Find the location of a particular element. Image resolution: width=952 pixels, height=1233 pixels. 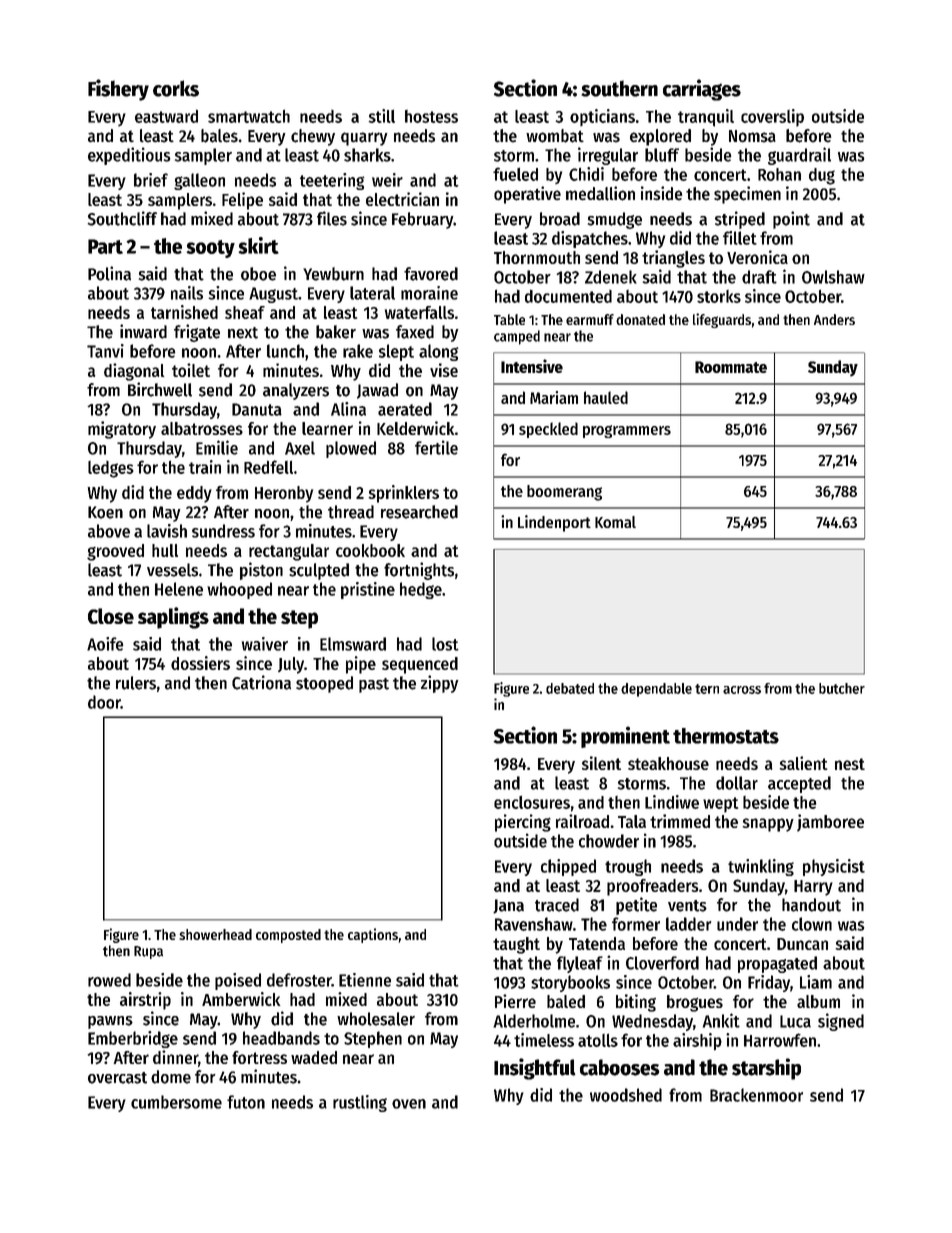

smartwatch is located at coordinates (249, 116).
